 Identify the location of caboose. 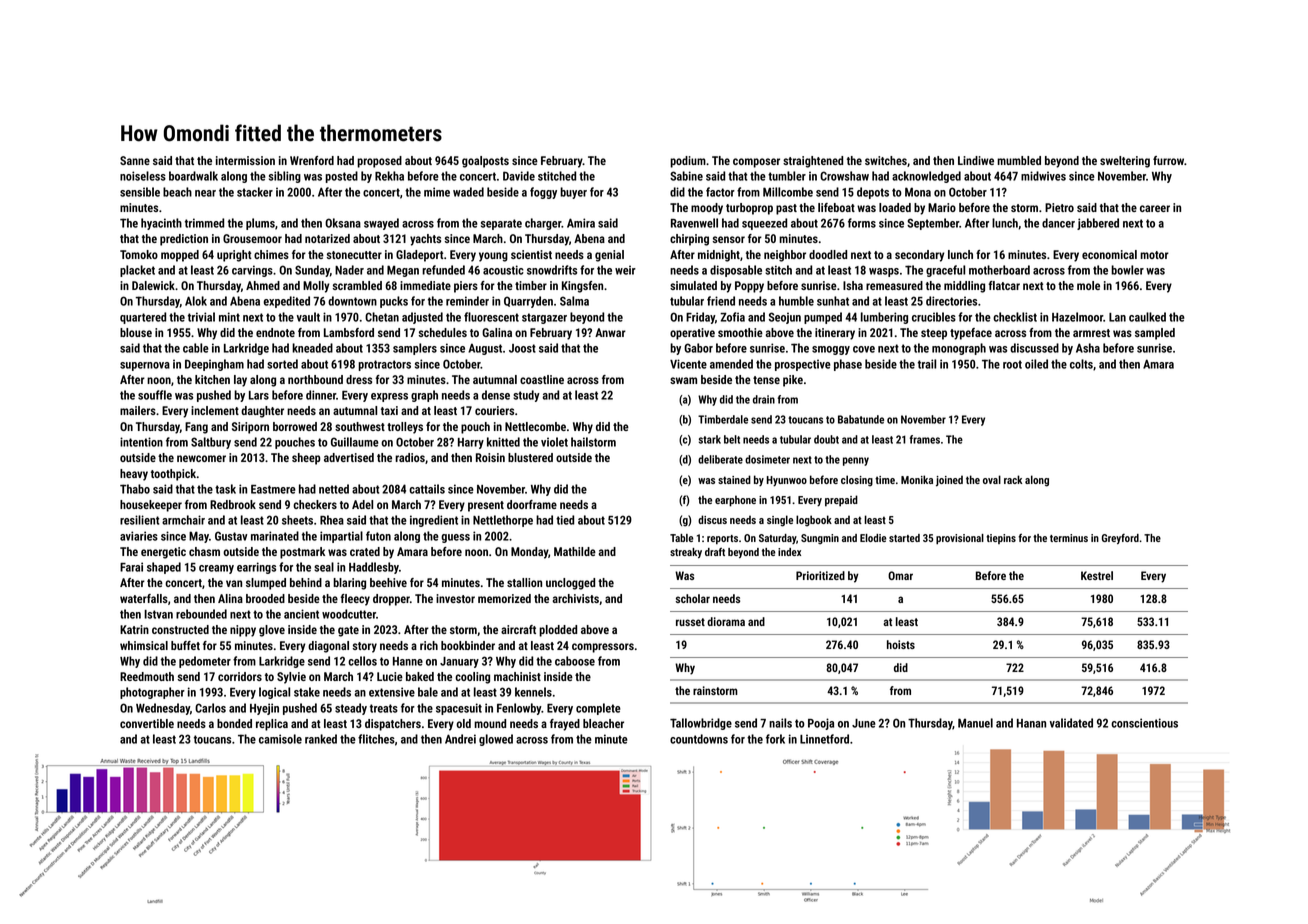
(575, 661).
